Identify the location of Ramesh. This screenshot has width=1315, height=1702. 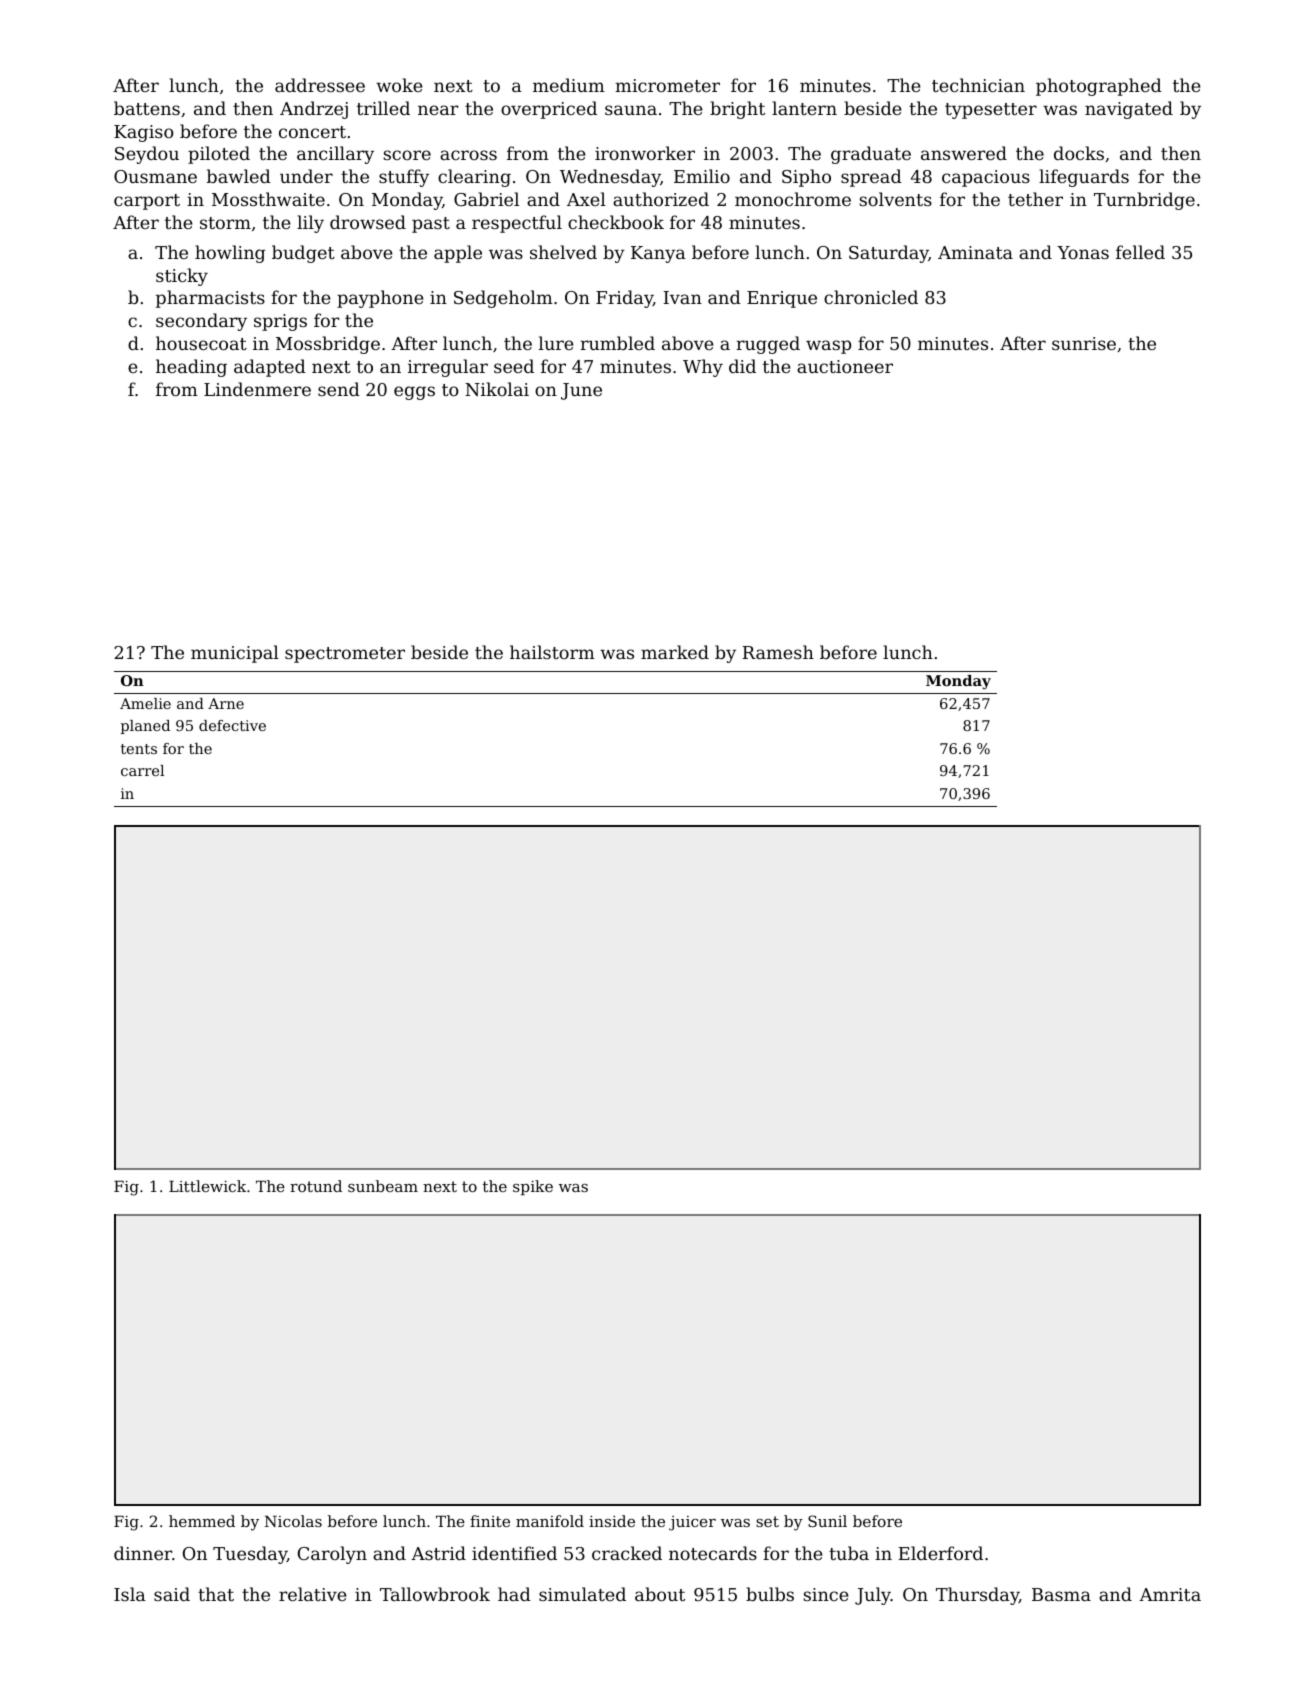
(778, 652).
